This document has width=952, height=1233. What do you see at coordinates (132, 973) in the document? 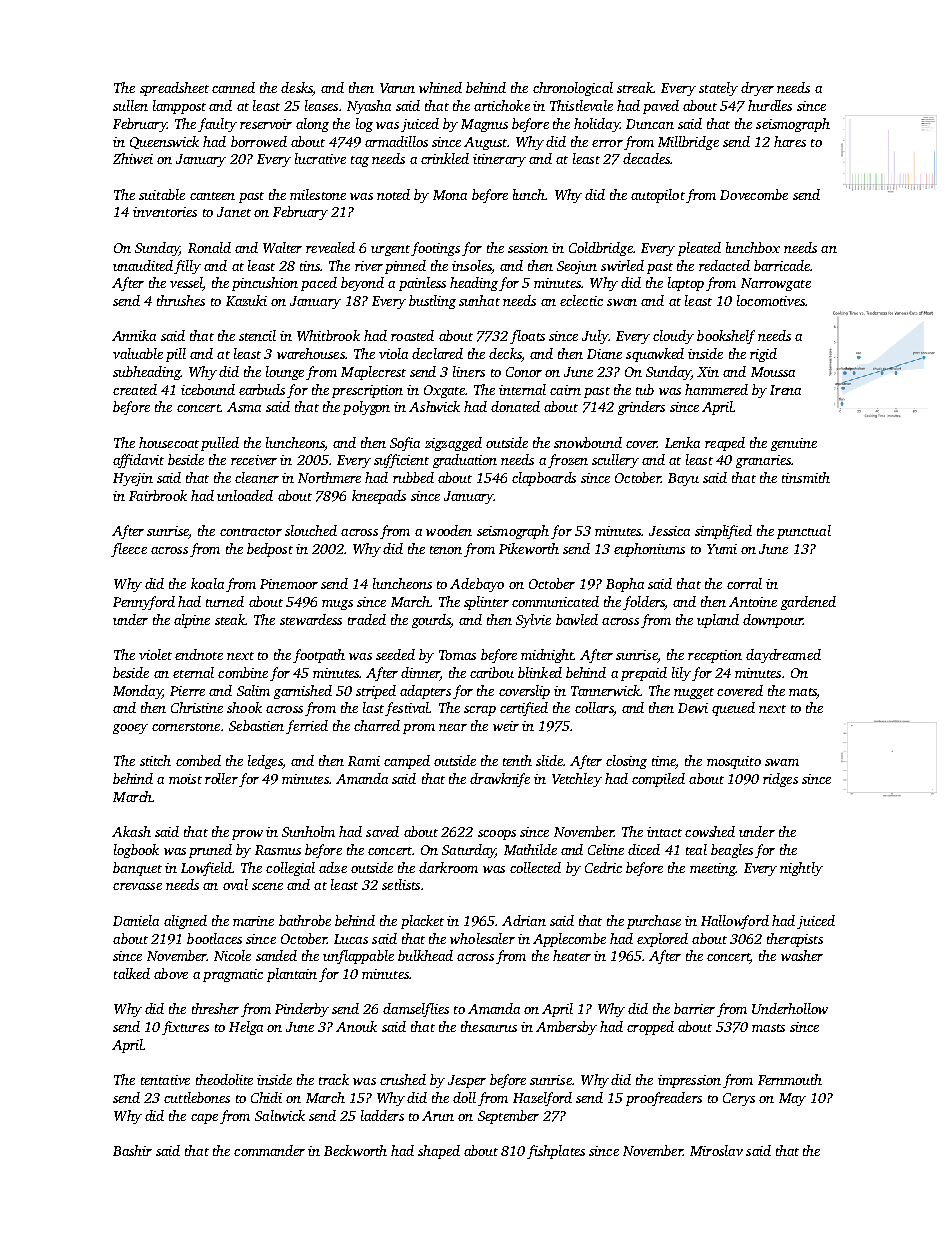
I see `talked` at bounding box center [132, 973].
